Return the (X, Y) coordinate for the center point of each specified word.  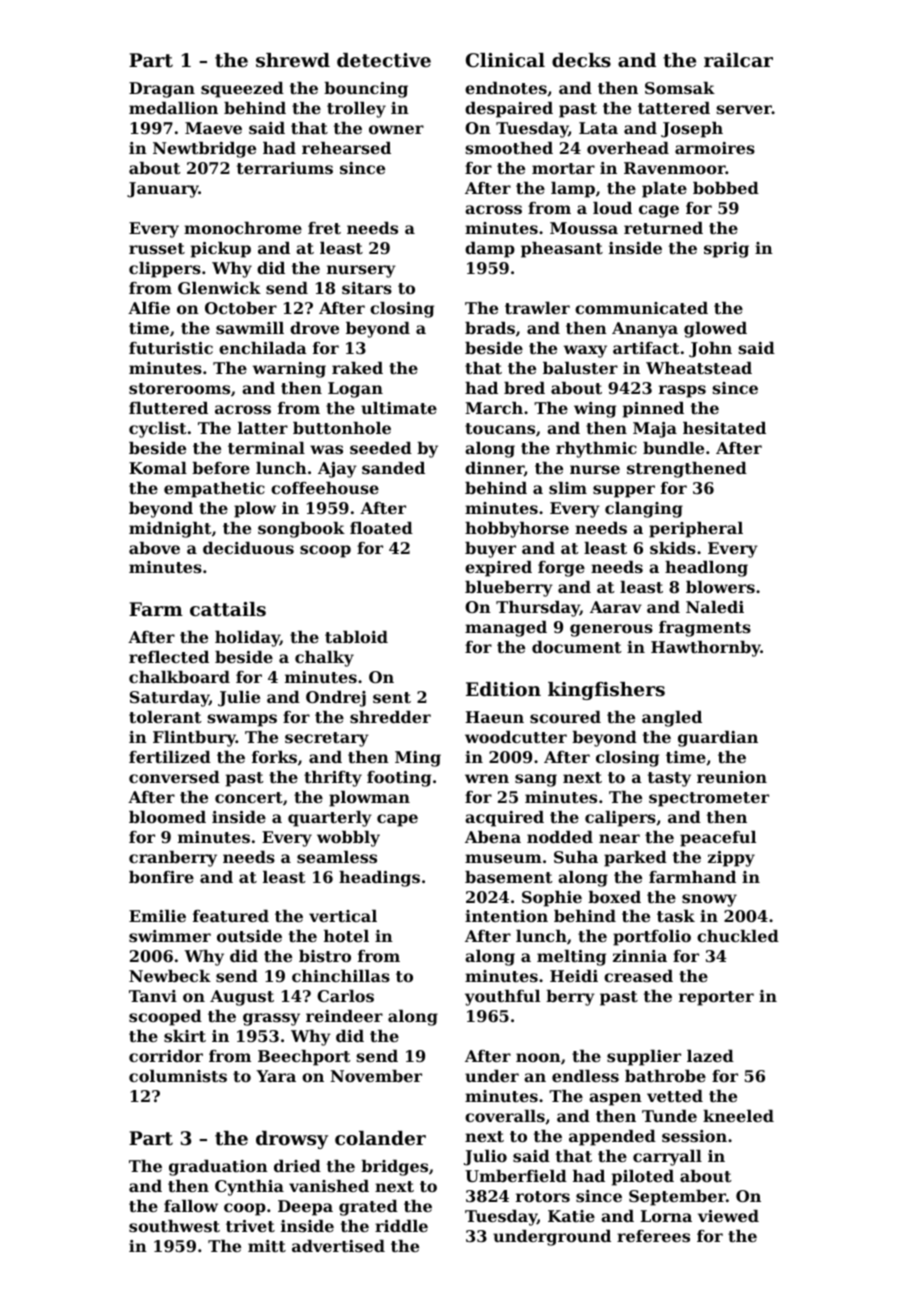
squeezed (242, 90)
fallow (191, 1206)
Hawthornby (706, 649)
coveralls (505, 1116)
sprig (726, 250)
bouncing (366, 90)
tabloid (356, 637)
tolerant (165, 717)
